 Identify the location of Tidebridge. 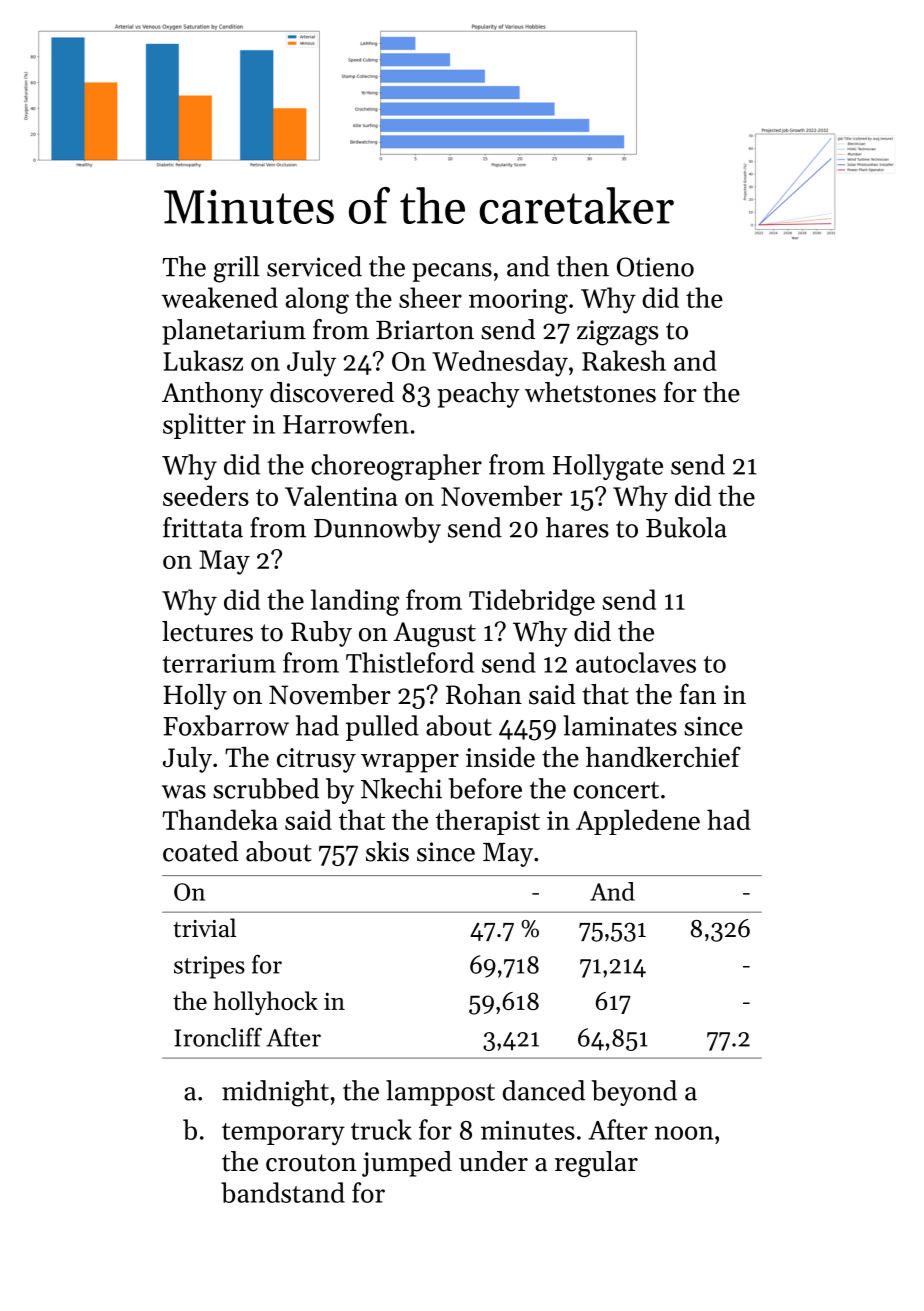
(532, 602).
